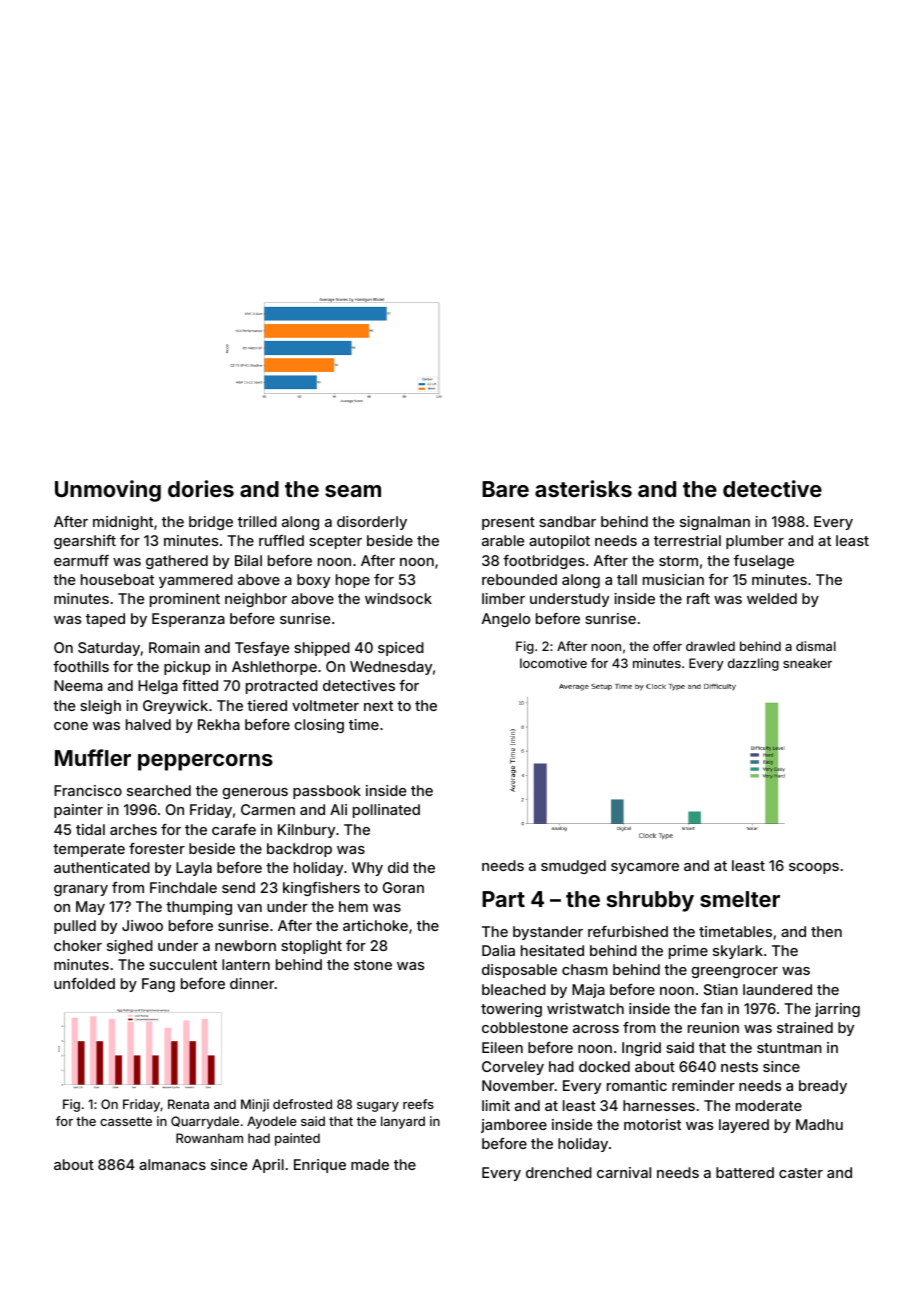 Image resolution: width=924 pixels, height=1308 pixels. What do you see at coordinates (85, 542) in the screenshot?
I see `gearshift` at bounding box center [85, 542].
